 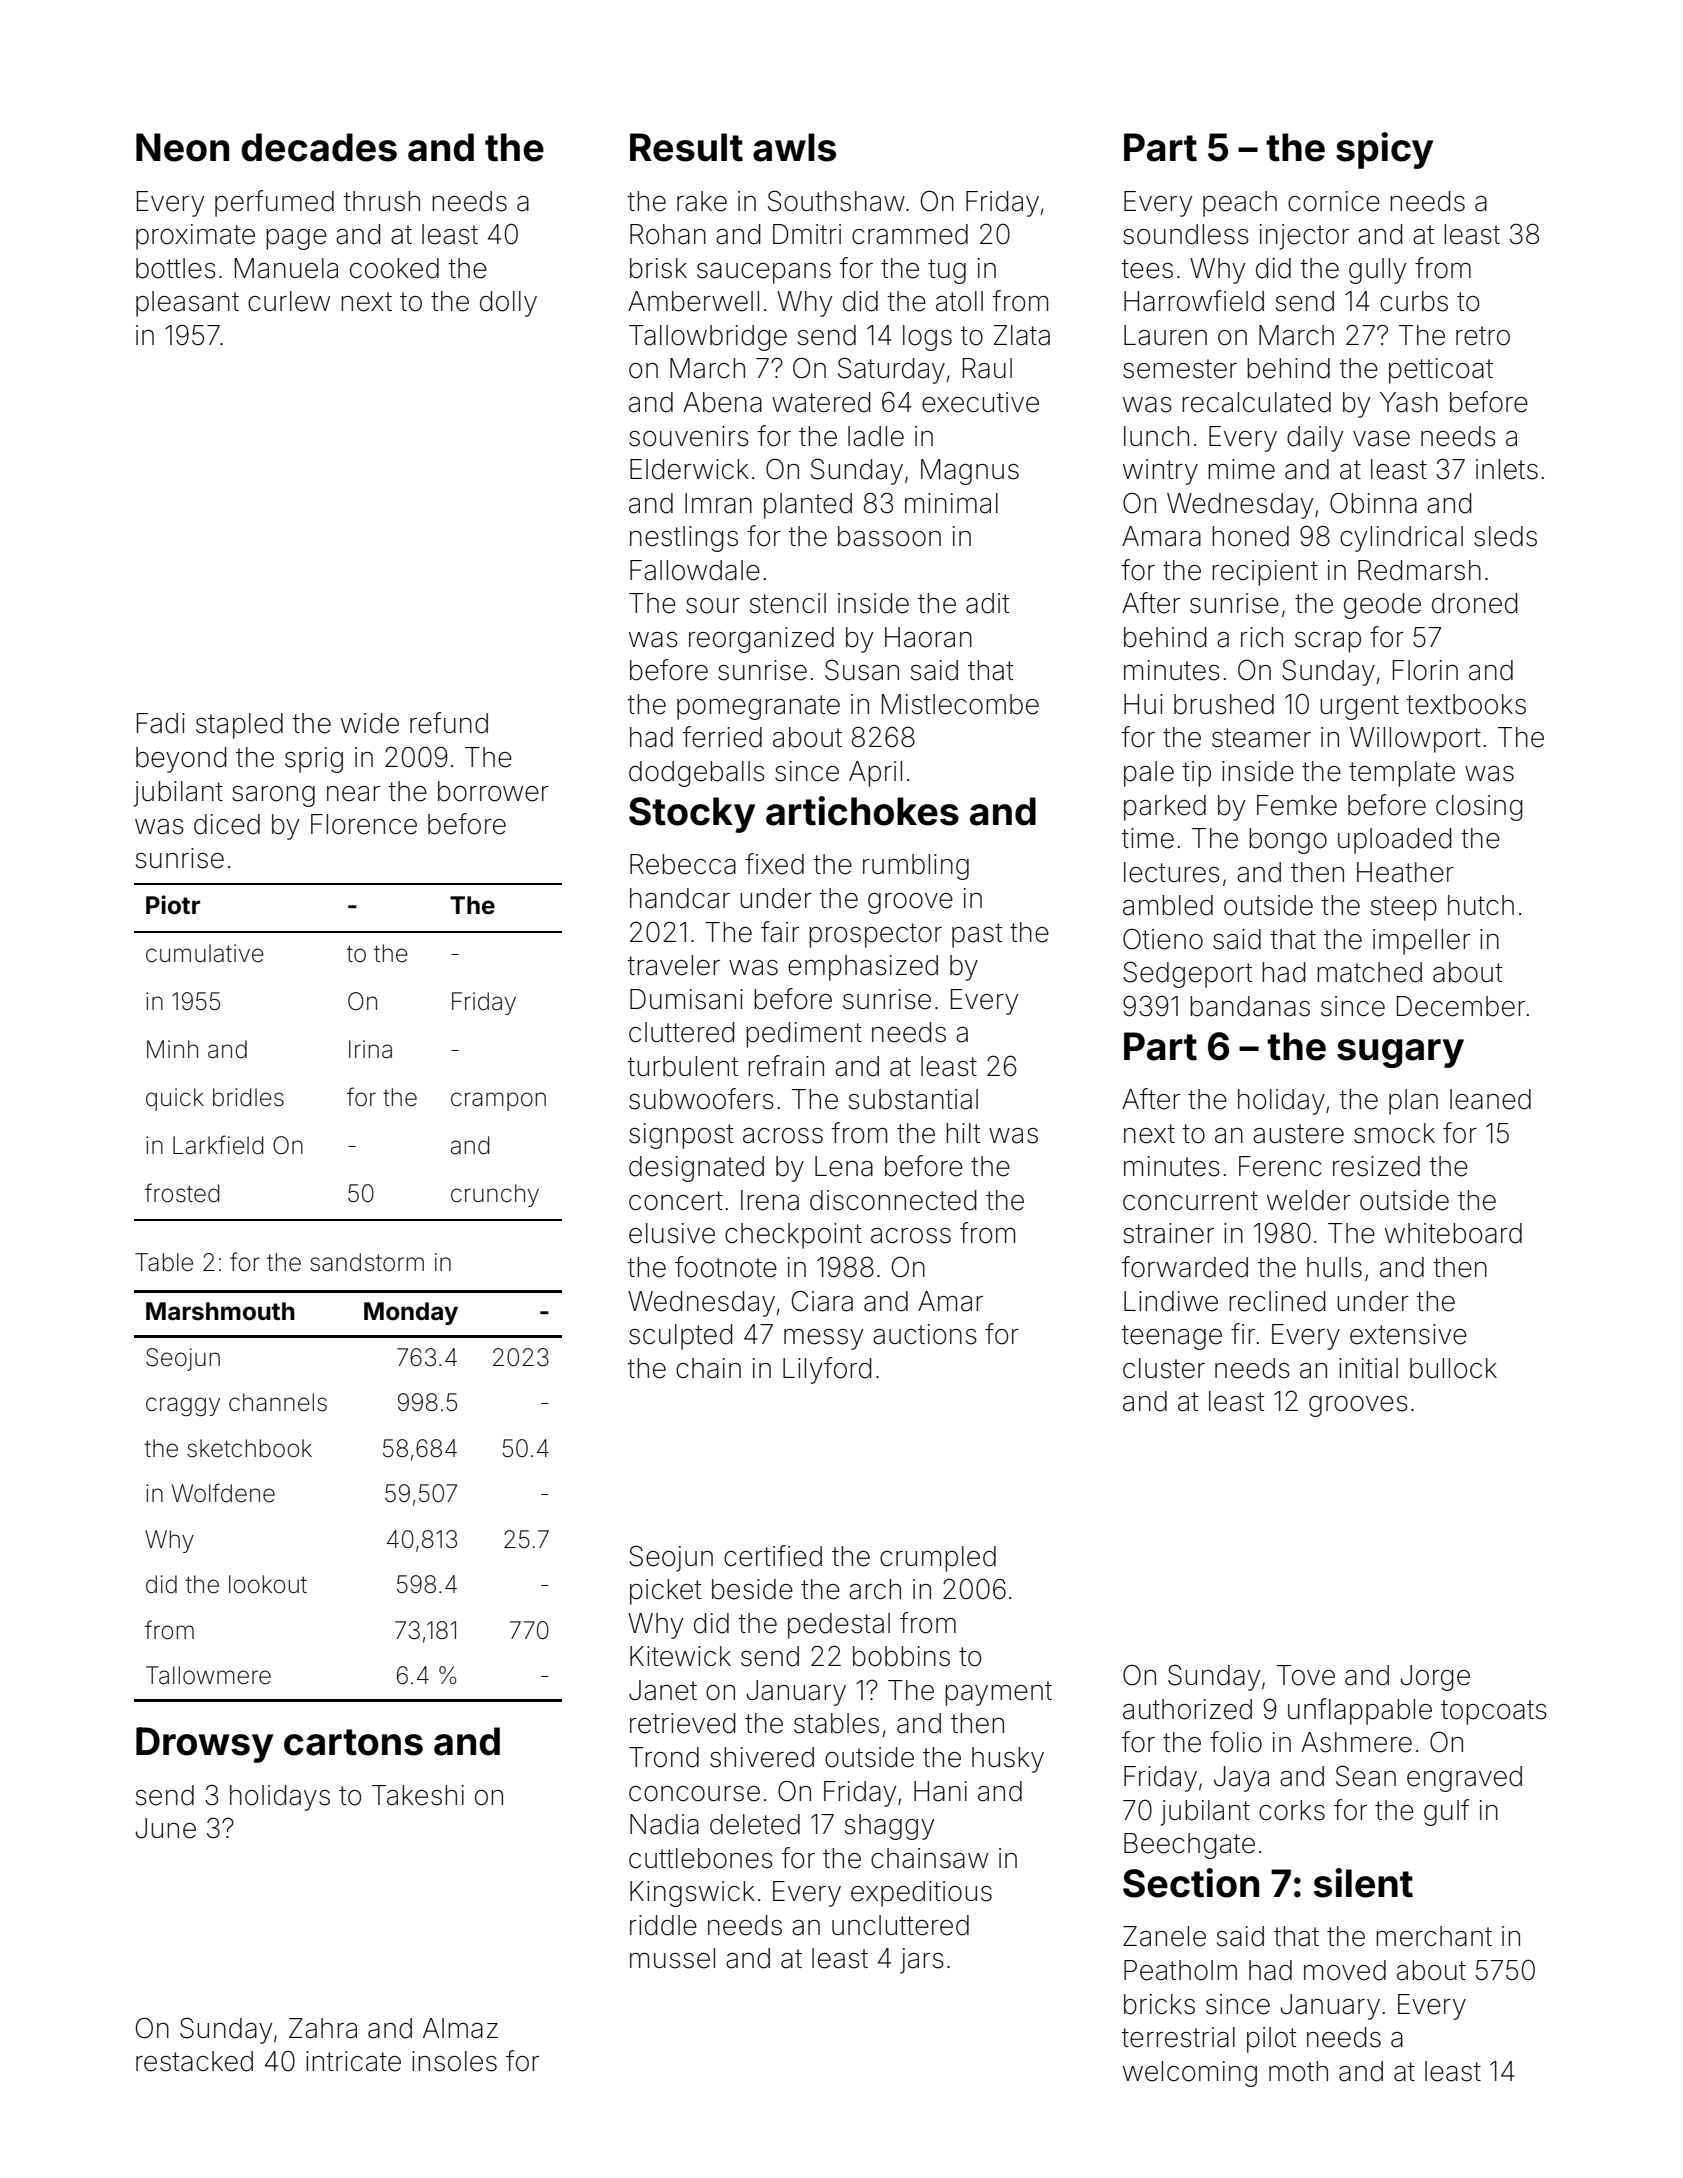 I want to click on jars, so click(x=922, y=1961).
